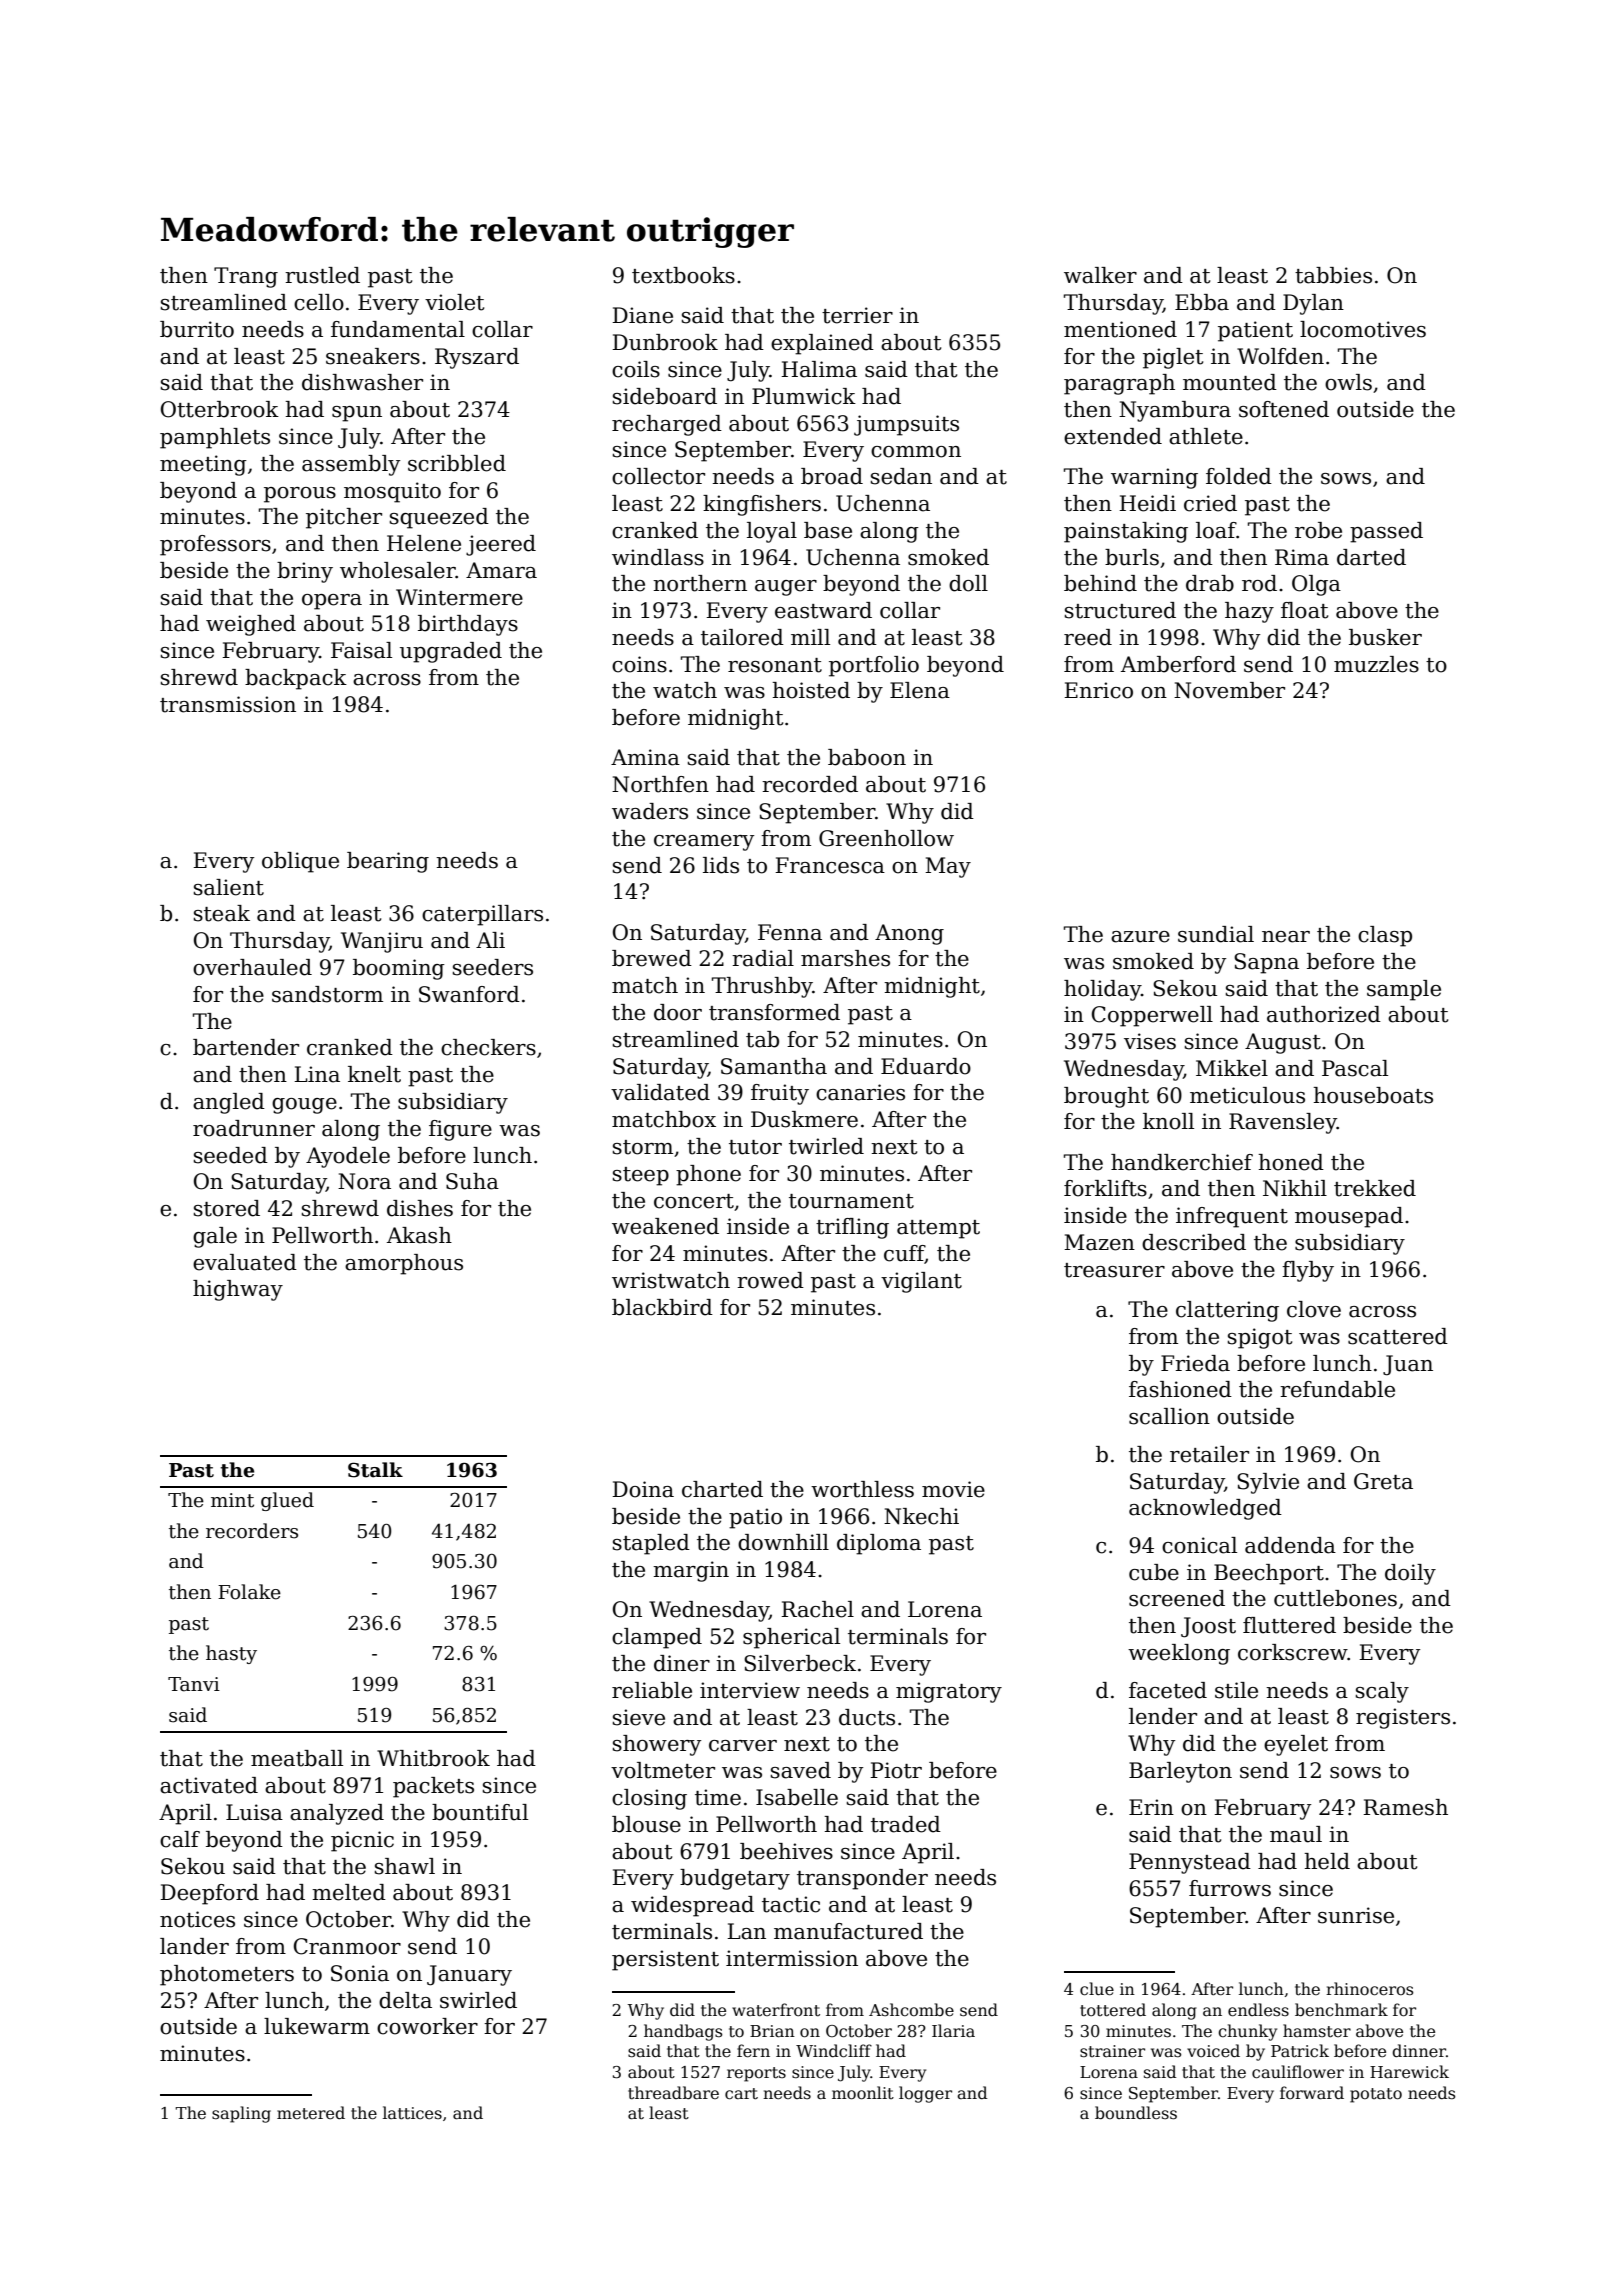  What do you see at coordinates (743, 1746) in the document?
I see `carver` at bounding box center [743, 1746].
